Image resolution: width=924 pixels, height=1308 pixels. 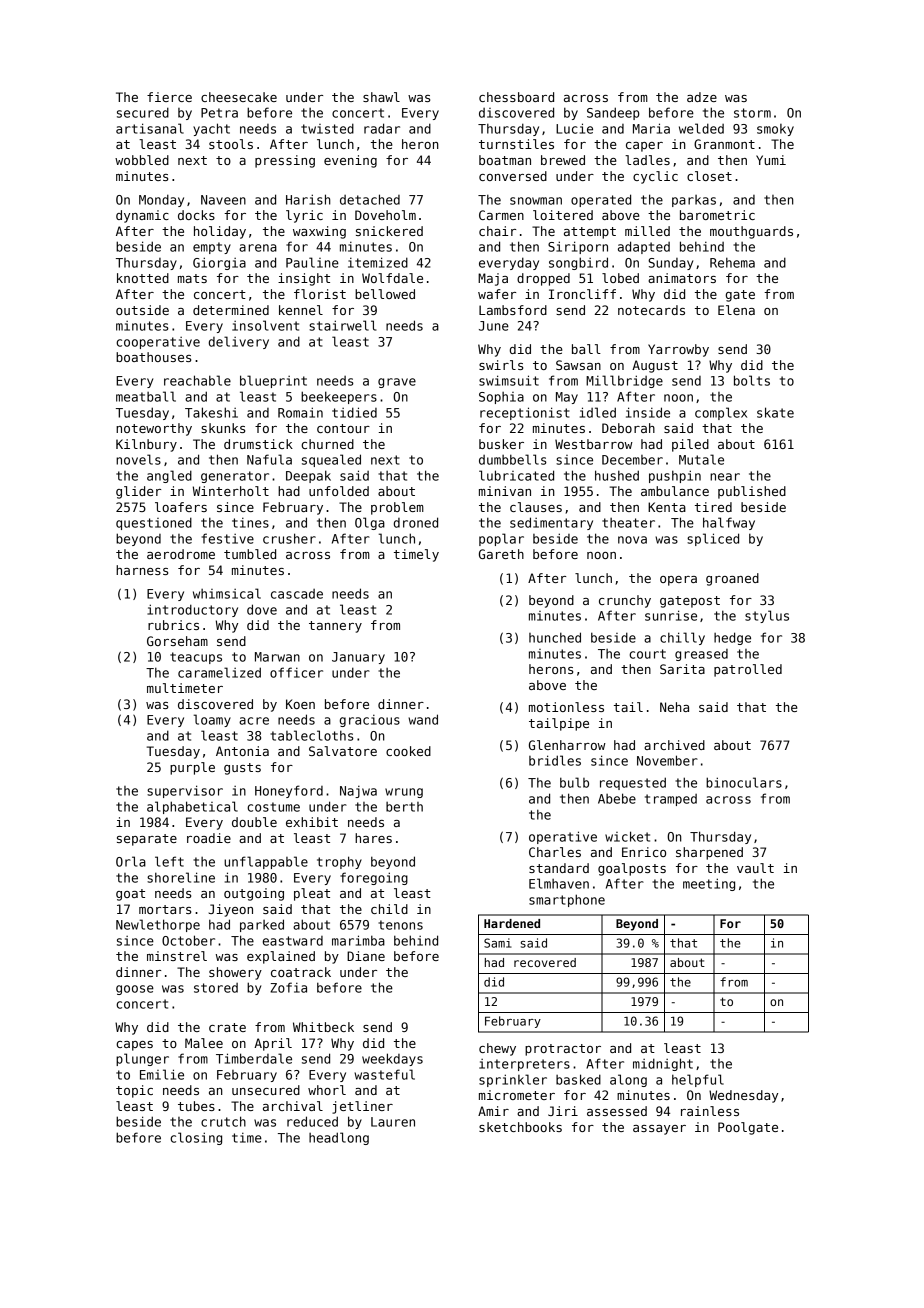 What do you see at coordinates (185, 791) in the document?
I see `supervisor` at bounding box center [185, 791].
